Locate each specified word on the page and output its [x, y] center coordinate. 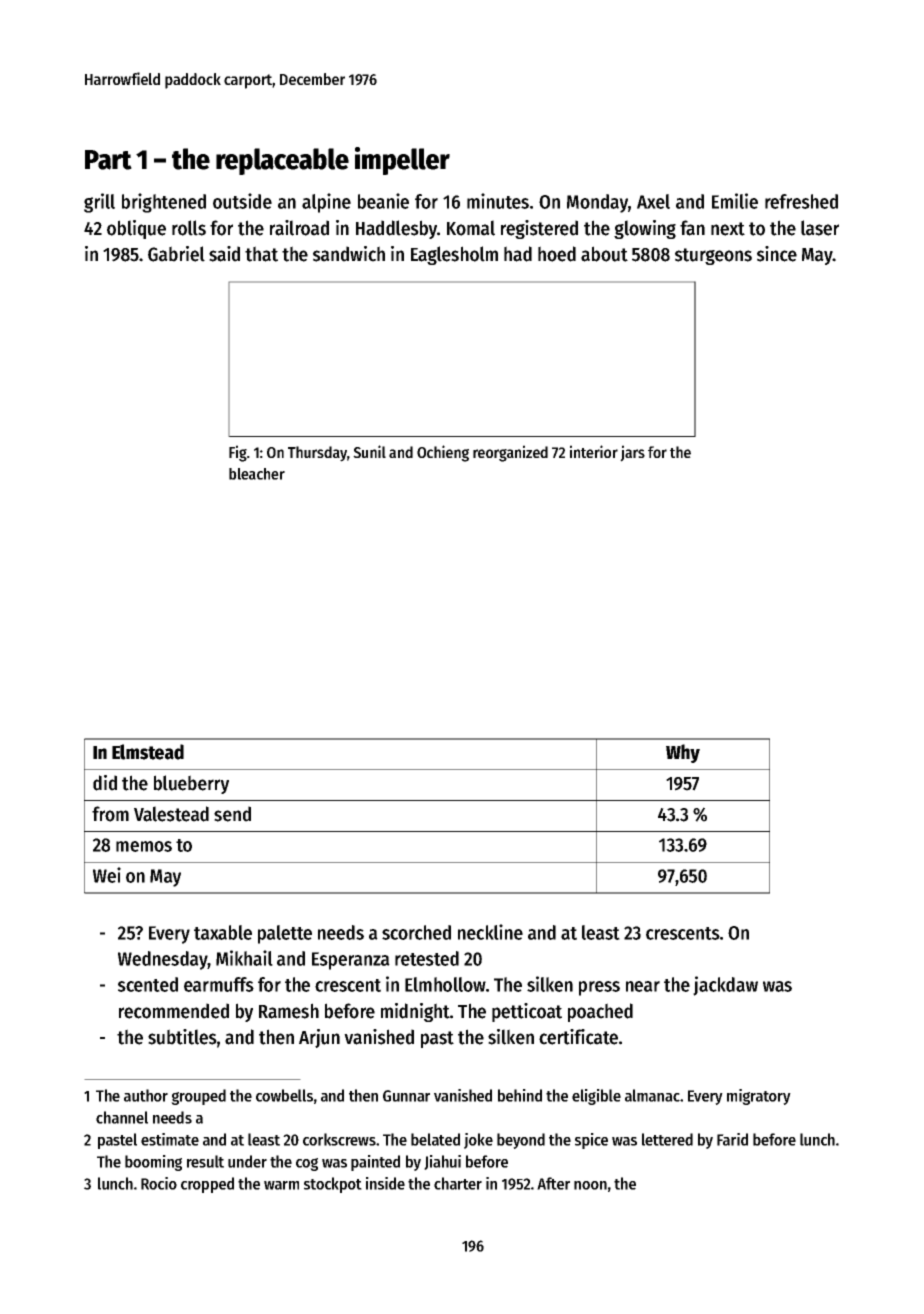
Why [683, 753]
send [232, 814]
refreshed [801, 201]
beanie [383, 201]
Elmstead [148, 752]
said [224, 254]
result [205, 1161]
